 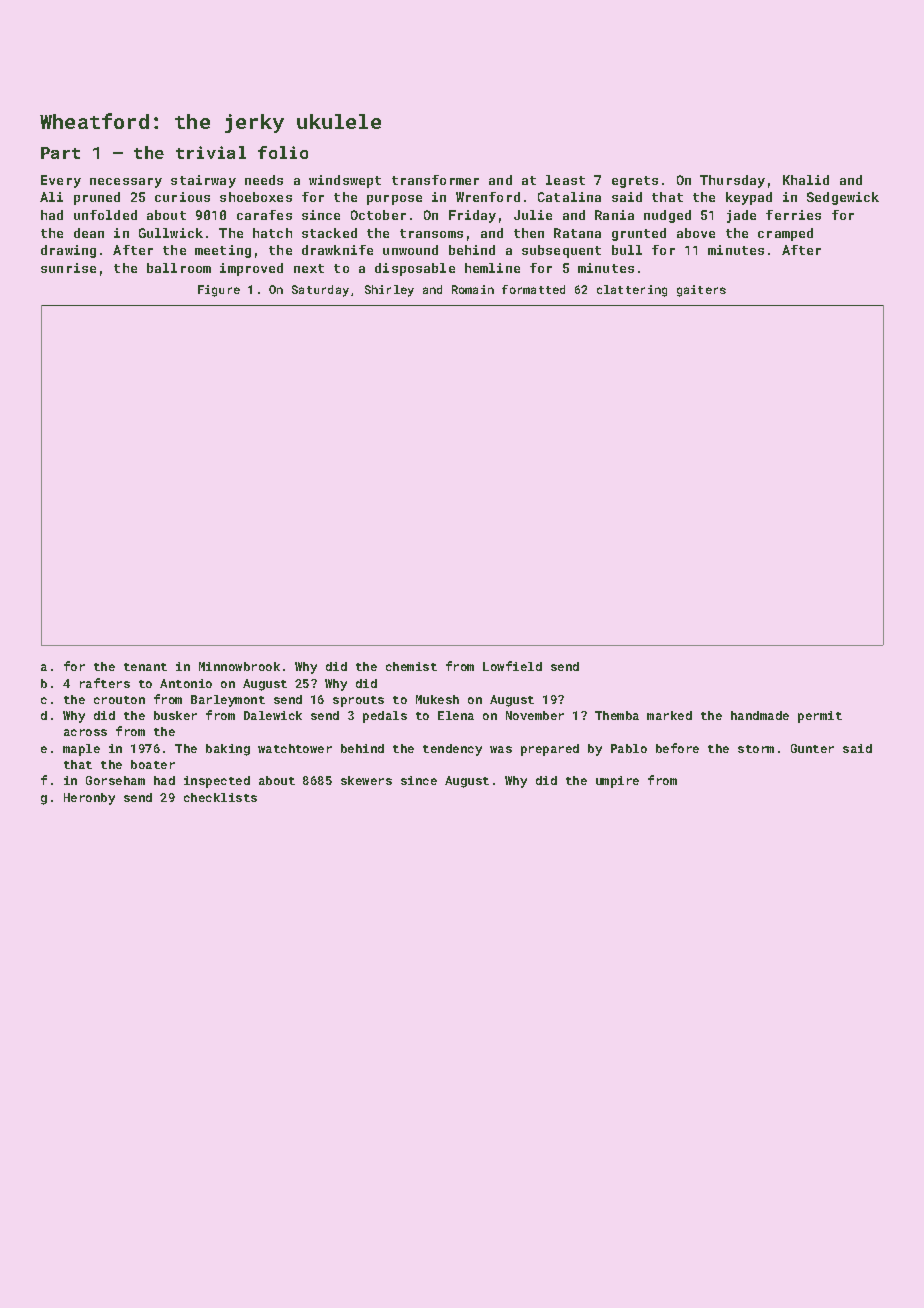 What do you see at coordinates (217, 782) in the document?
I see `inspected` at bounding box center [217, 782].
